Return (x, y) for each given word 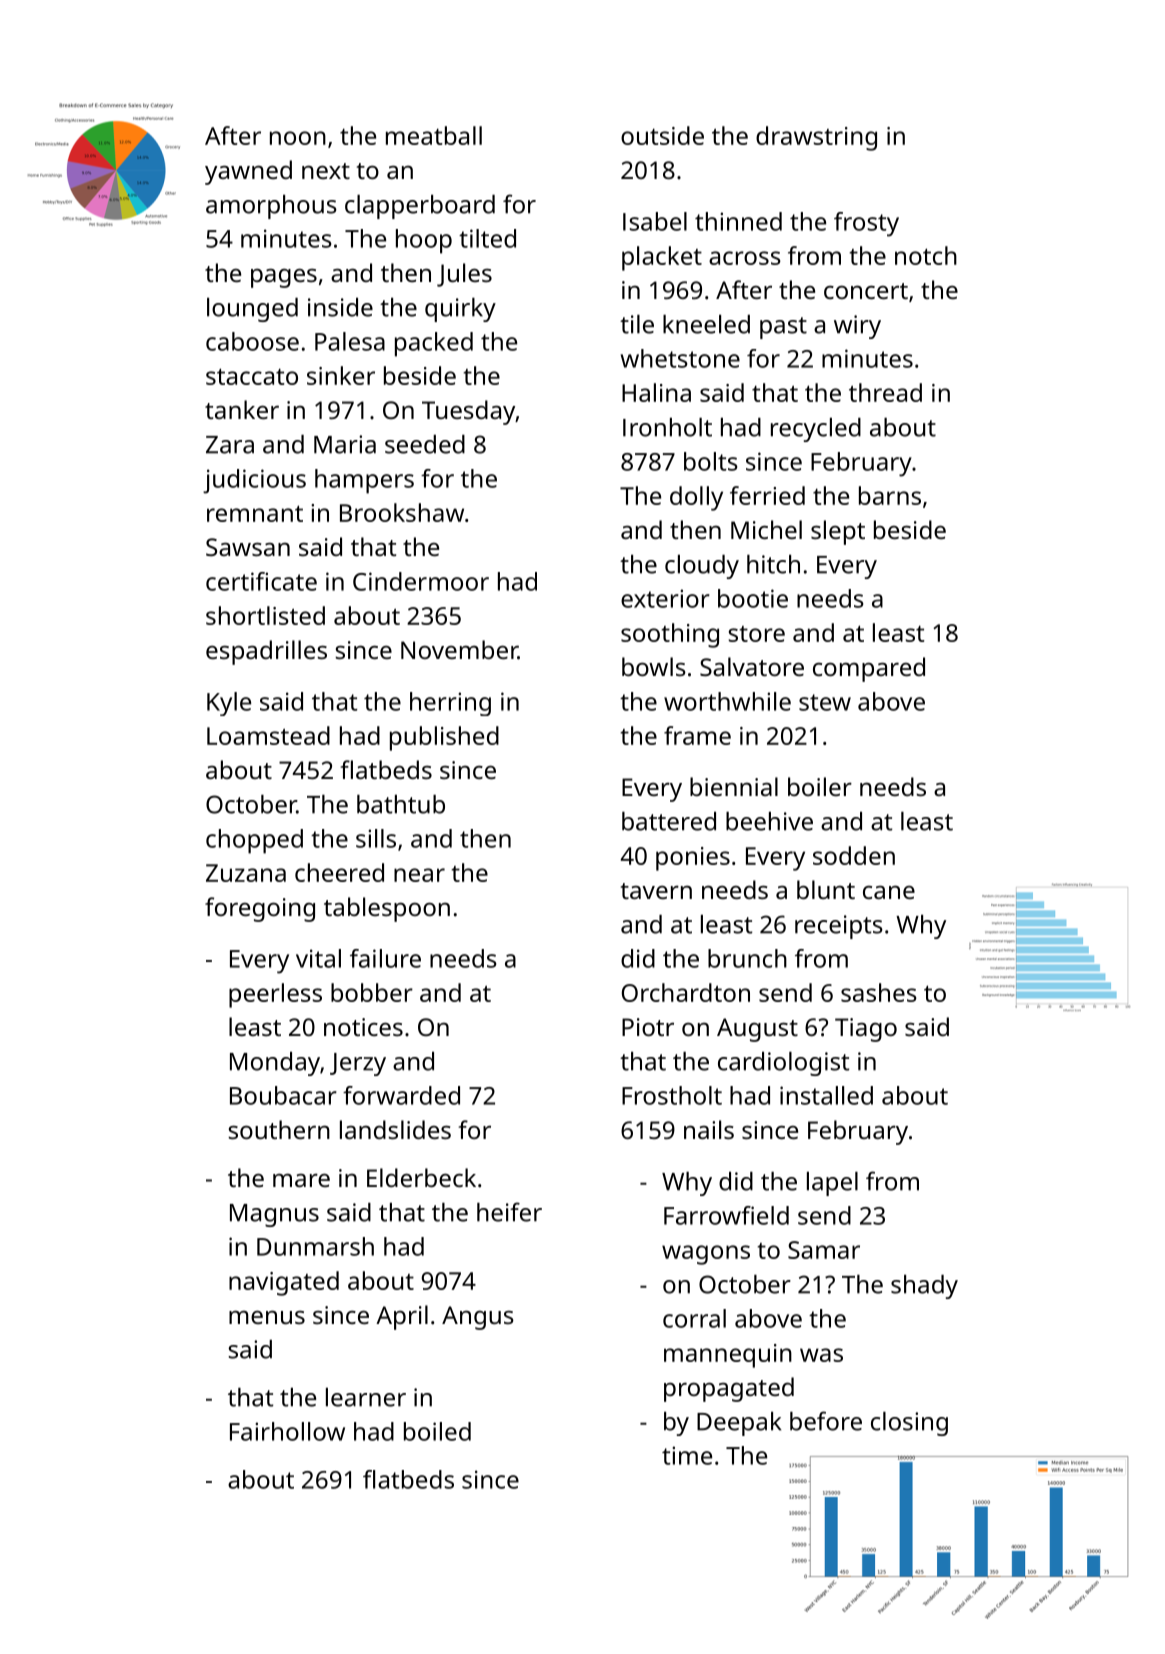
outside (662, 135)
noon (298, 138)
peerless (275, 995)
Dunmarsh (315, 1246)
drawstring (816, 138)
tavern (656, 891)
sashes (879, 992)
